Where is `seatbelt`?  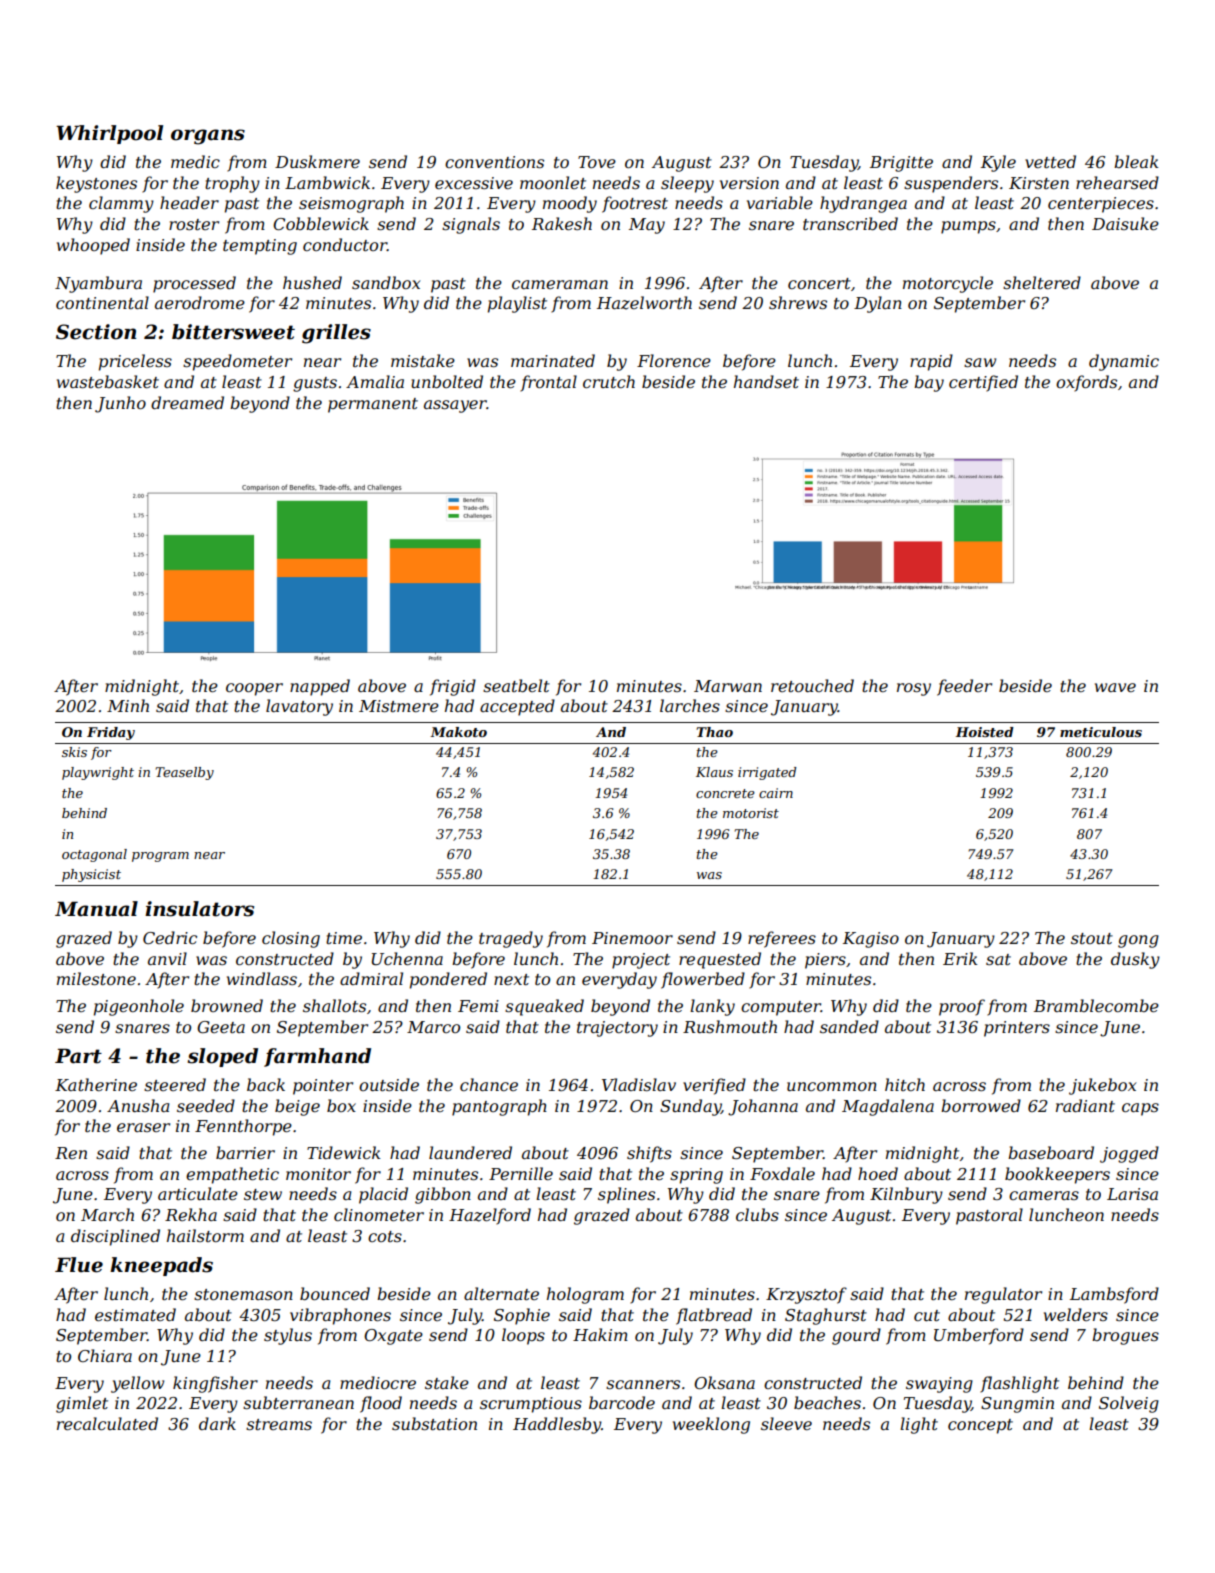
seatbelt is located at coordinates (516, 685).
